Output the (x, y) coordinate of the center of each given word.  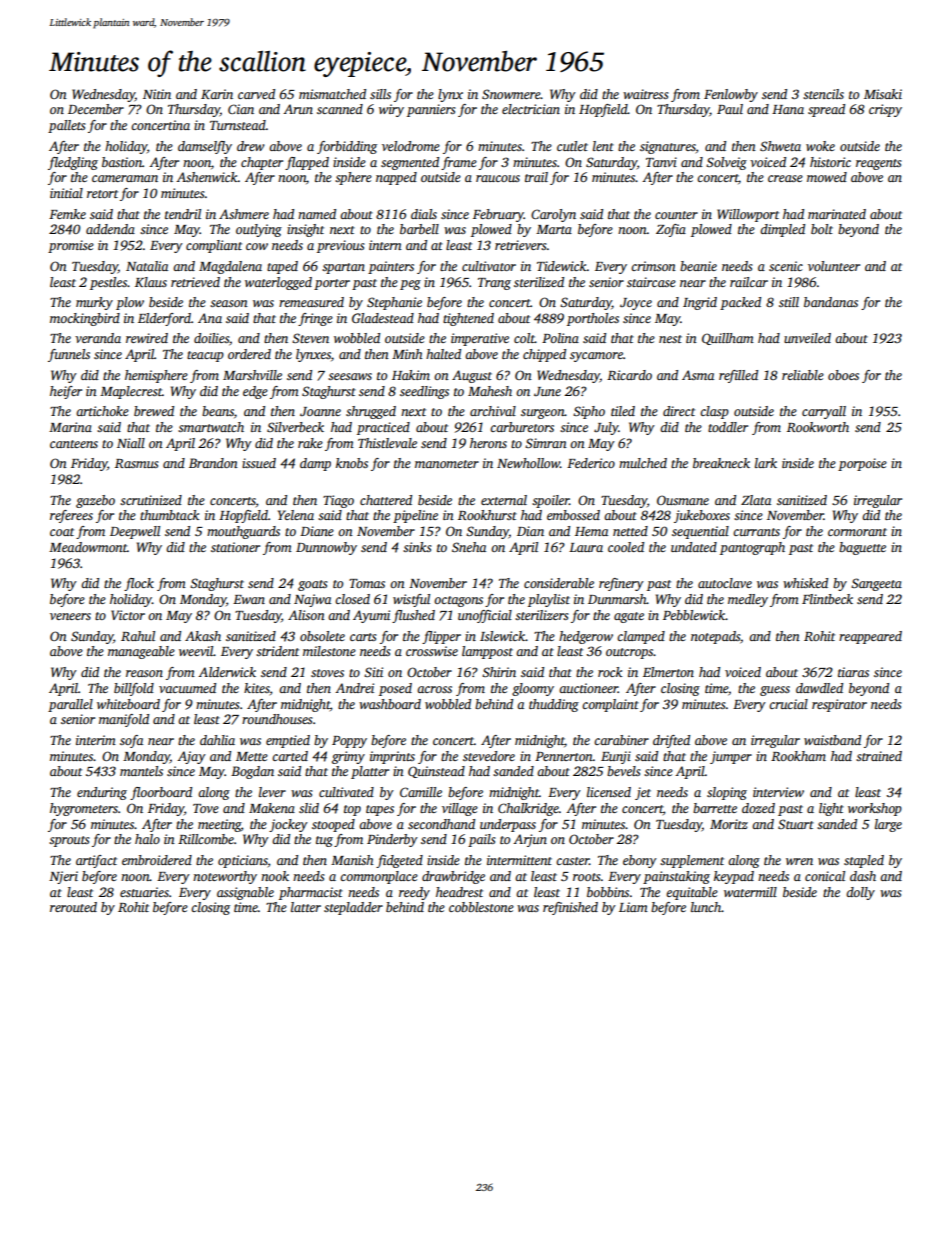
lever (272, 792)
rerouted (73, 907)
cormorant (857, 532)
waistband (832, 740)
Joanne (320, 411)
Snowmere (511, 94)
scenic (786, 266)
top (352, 810)
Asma (698, 375)
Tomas (367, 583)
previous (340, 246)
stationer (235, 547)
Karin (217, 94)
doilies (211, 338)
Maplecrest (131, 392)
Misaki (883, 94)
